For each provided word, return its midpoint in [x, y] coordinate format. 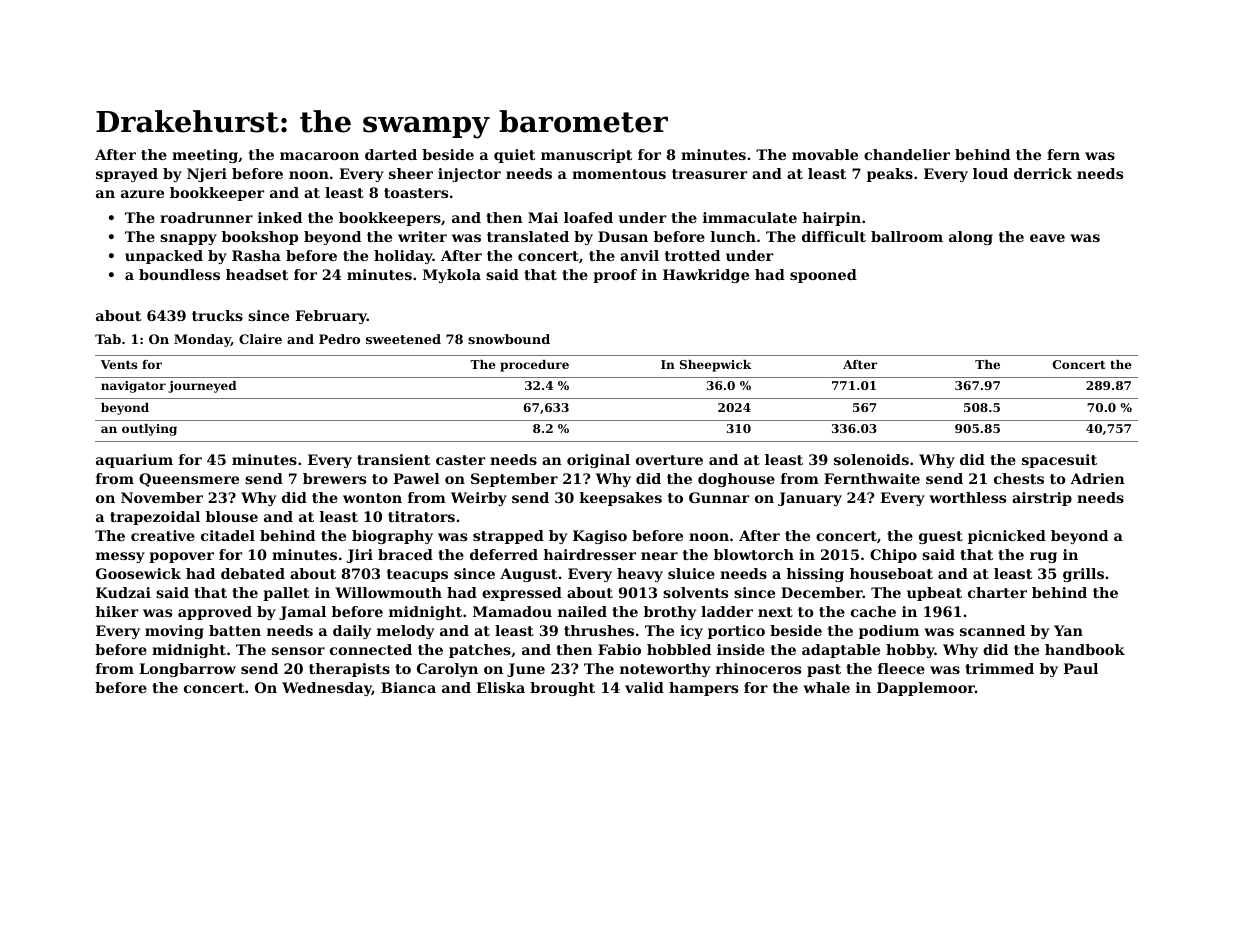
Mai [543, 217]
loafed [588, 217]
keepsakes [621, 499]
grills [1083, 575]
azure [142, 194]
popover [181, 557]
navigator [133, 387]
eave [1047, 238]
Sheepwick [715, 366]
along [971, 238]
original [598, 461]
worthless [967, 497]
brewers [334, 478]
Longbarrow [187, 670]
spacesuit [1059, 461]
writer [422, 236]
